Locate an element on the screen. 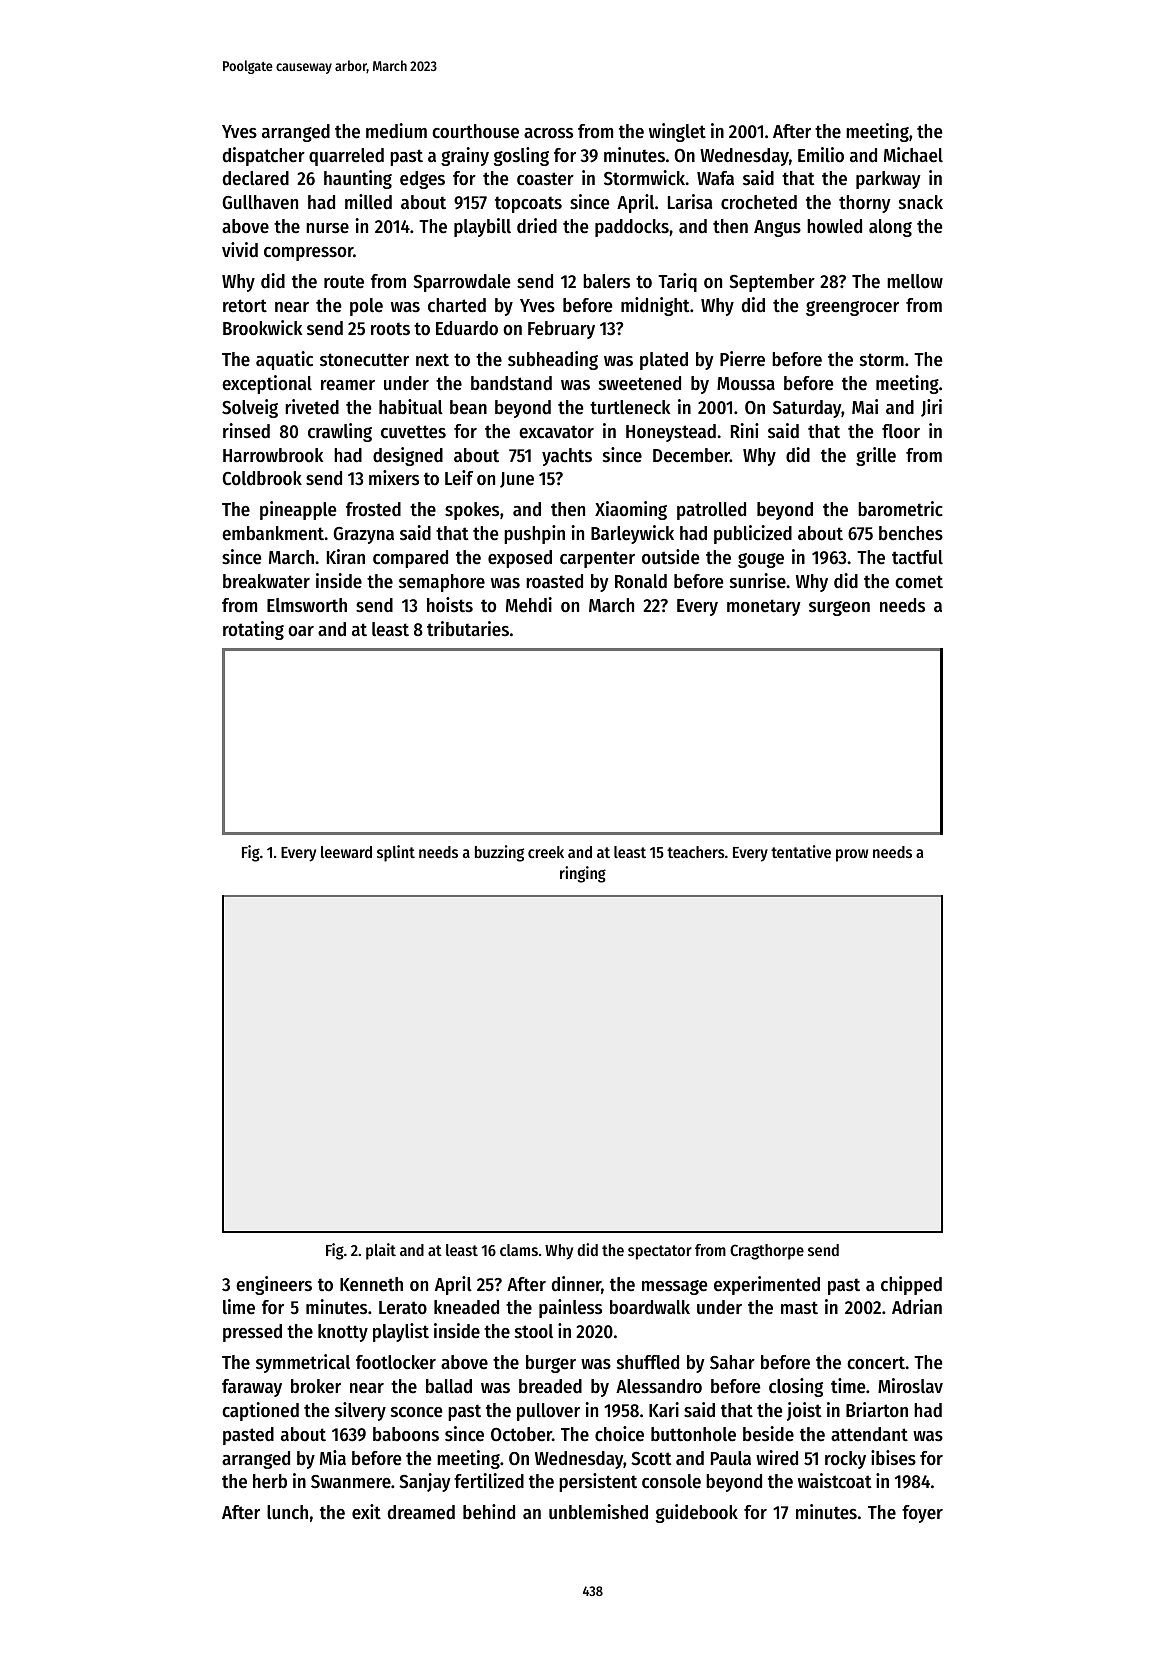 This screenshot has width=1165, height=1654. turtleneck is located at coordinates (630, 407).
